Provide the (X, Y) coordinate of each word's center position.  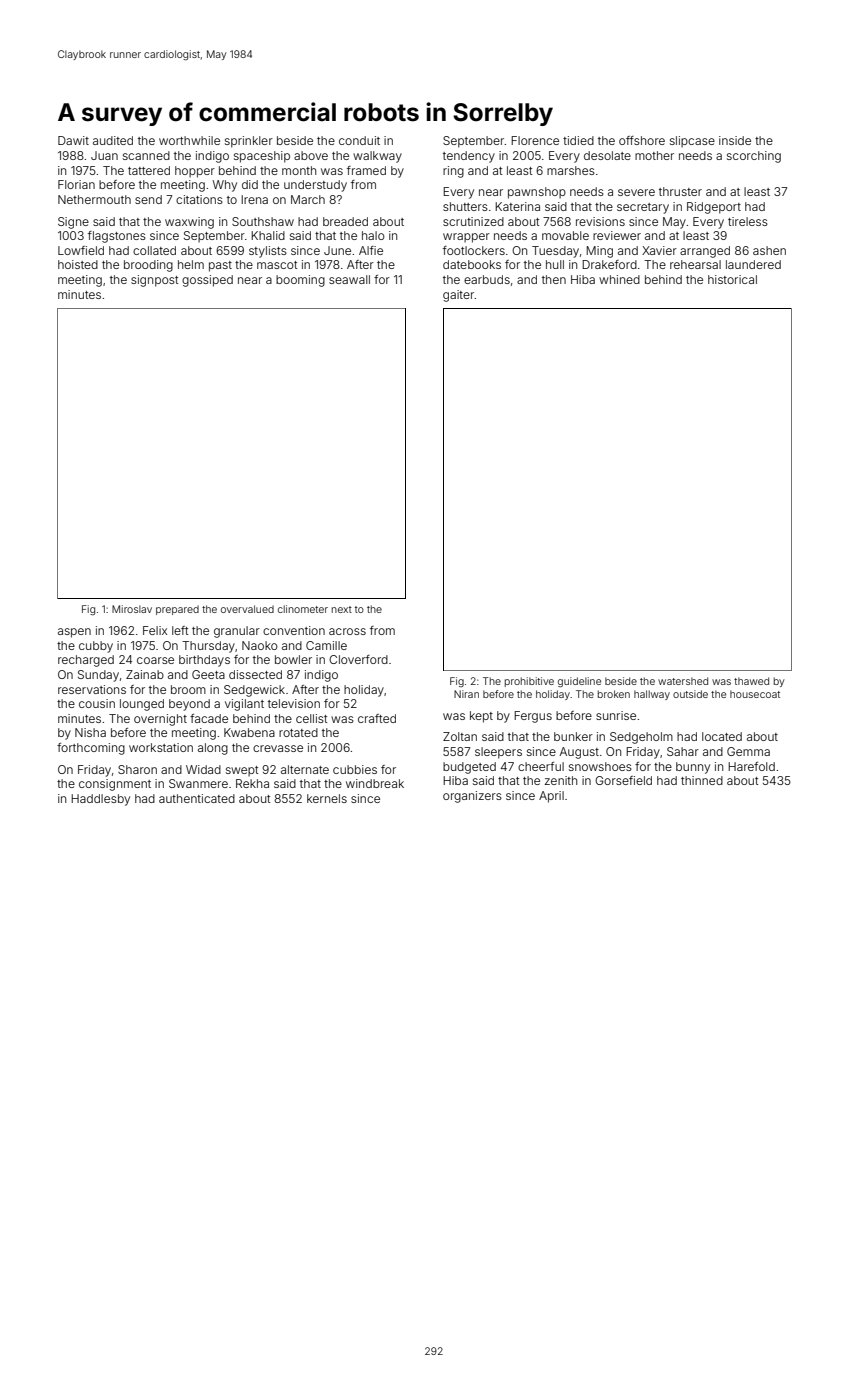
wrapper (466, 238)
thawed (751, 681)
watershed (683, 681)
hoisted (78, 264)
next (342, 609)
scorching (754, 157)
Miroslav (132, 609)
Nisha (90, 732)
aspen (74, 633)
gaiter (459, 296)
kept (481, 717)
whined (619, 279)
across (347, 631)
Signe (73, 223)
